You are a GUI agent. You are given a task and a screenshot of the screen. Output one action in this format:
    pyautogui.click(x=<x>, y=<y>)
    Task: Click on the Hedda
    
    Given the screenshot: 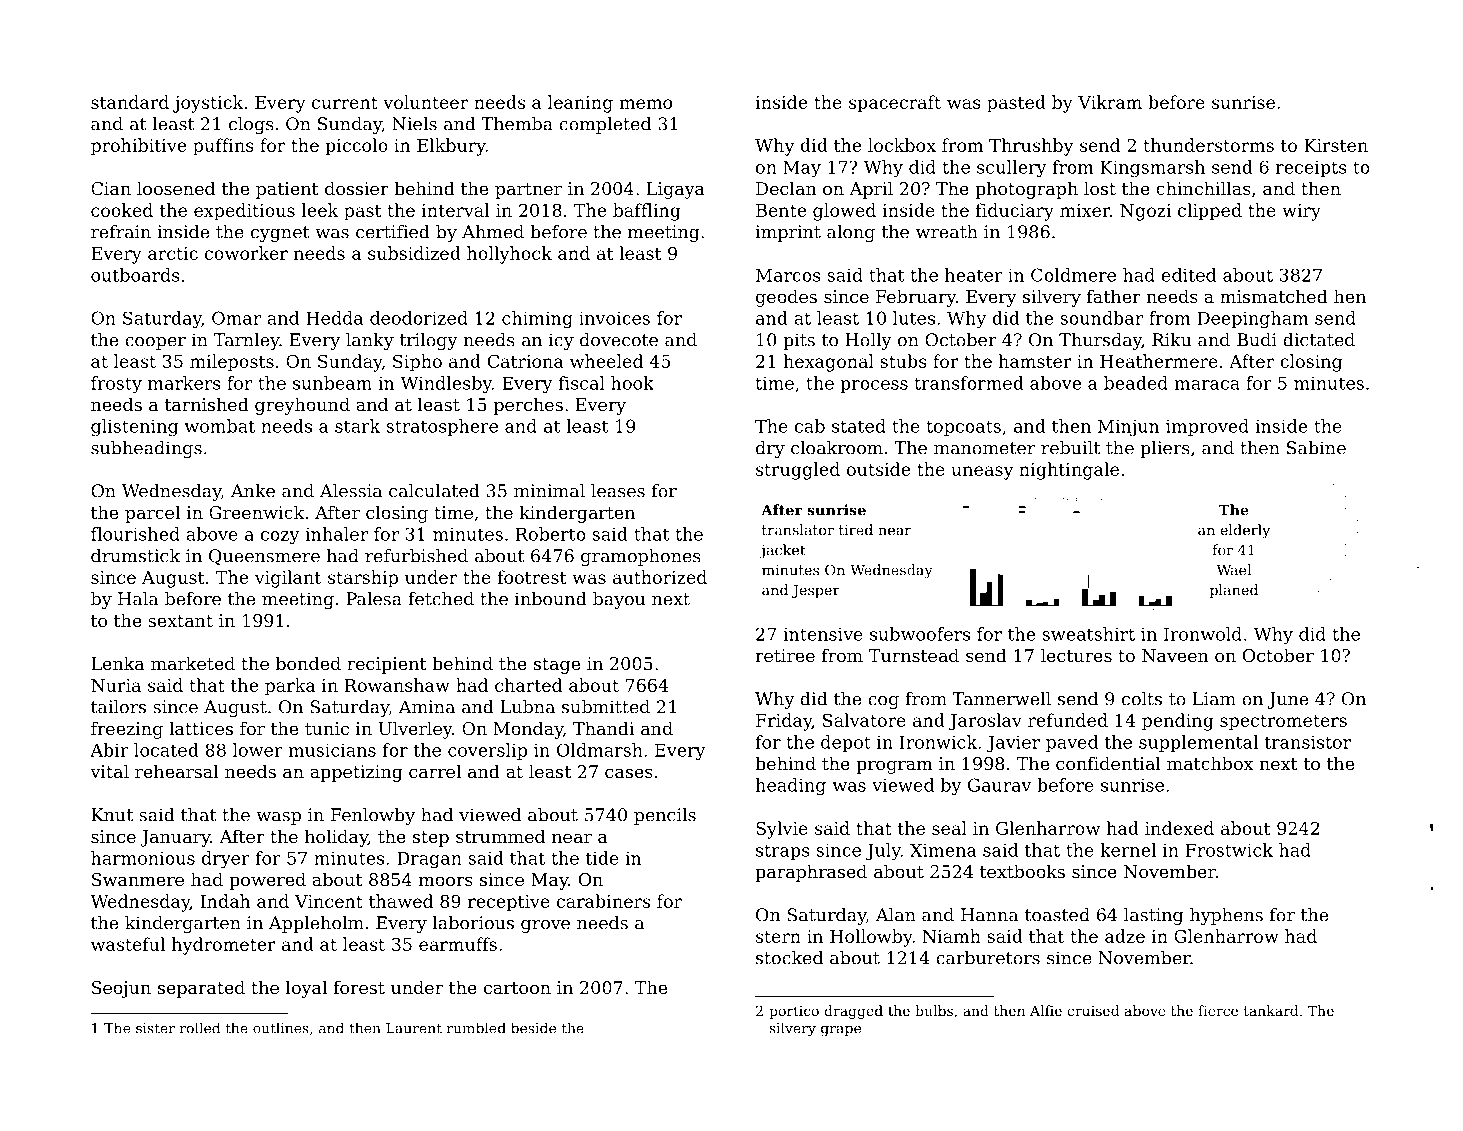 What is the action you would take?
    pyautogui.click(x=334, y=318)
